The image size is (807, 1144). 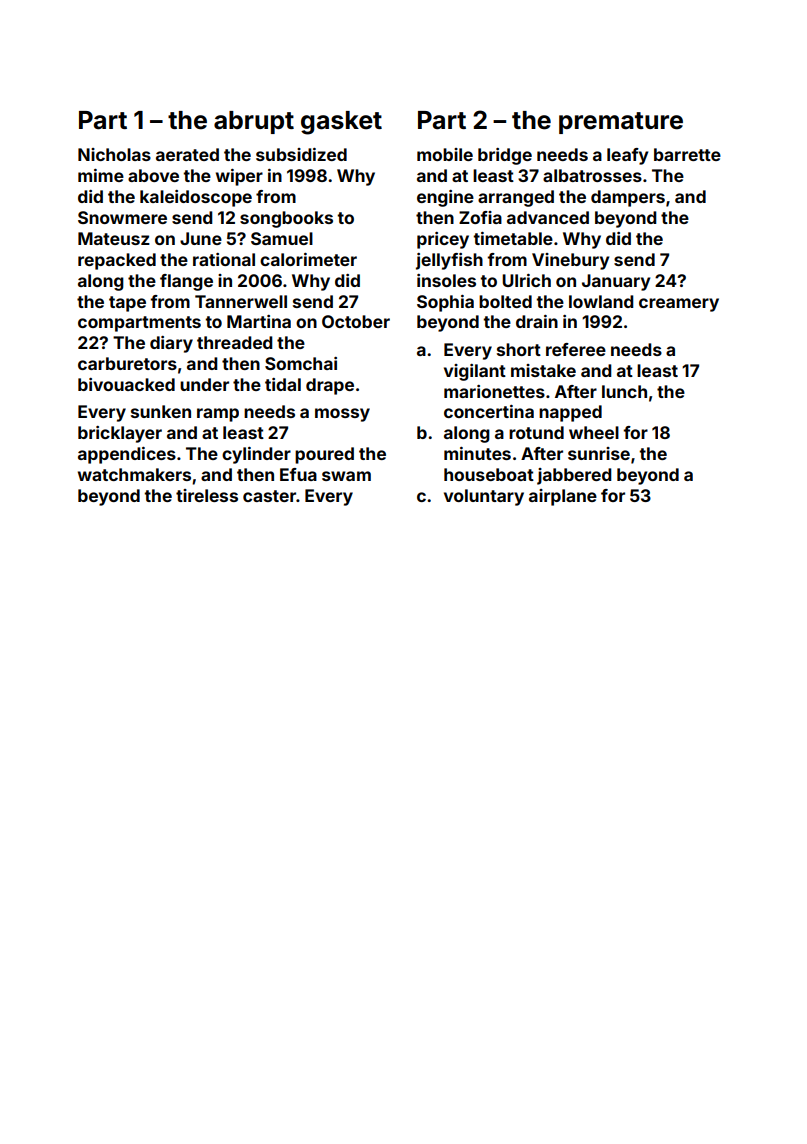 What do you see at coordinates (122, 217) in the image?
I see `Snowmere` at bounding box center [122, 217].
